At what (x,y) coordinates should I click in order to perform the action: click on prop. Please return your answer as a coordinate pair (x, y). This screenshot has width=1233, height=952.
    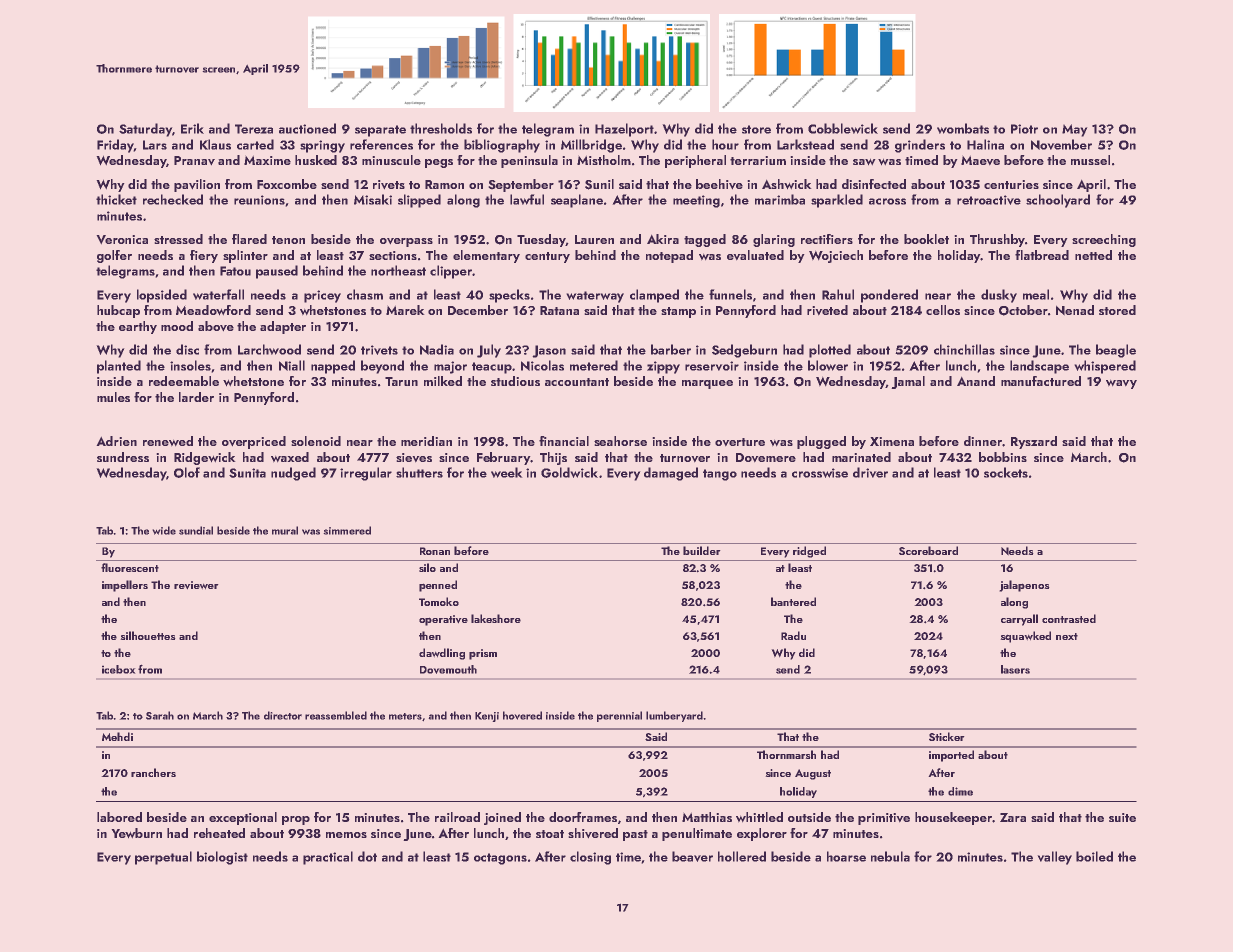
    Looking at the image, I should click on (296, 820).
